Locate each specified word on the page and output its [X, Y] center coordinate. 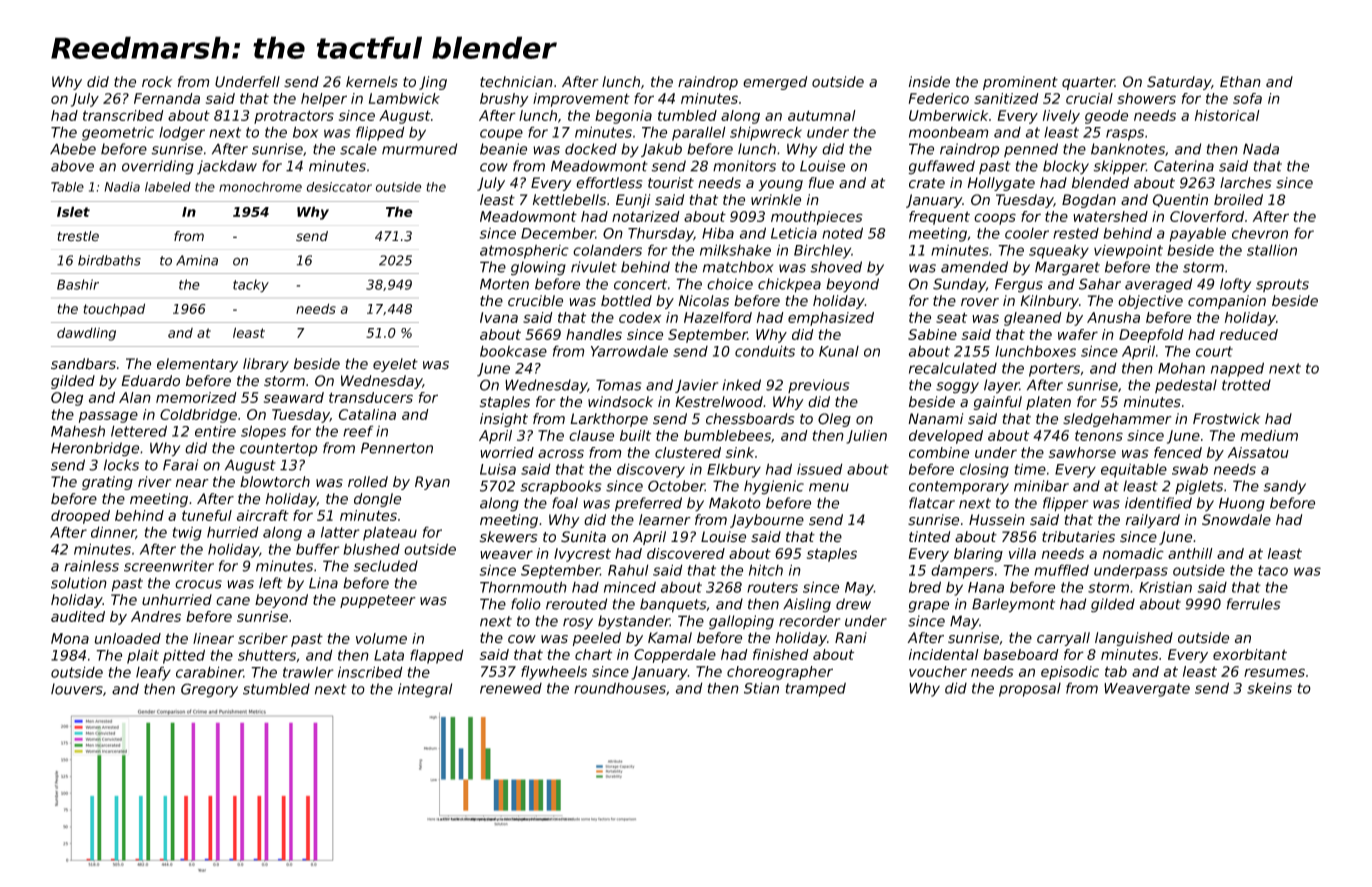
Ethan [1240, 82]
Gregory [209, 690]
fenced [1178, 452]
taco [1273, 570]
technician [516, 82]
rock [157, 82]
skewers [508, 537]
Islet [73, 211]
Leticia [794, 233]
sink [740, 452]
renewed [511, 688]
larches [1245, 183]
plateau [390, 533]
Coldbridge [198, 416]
